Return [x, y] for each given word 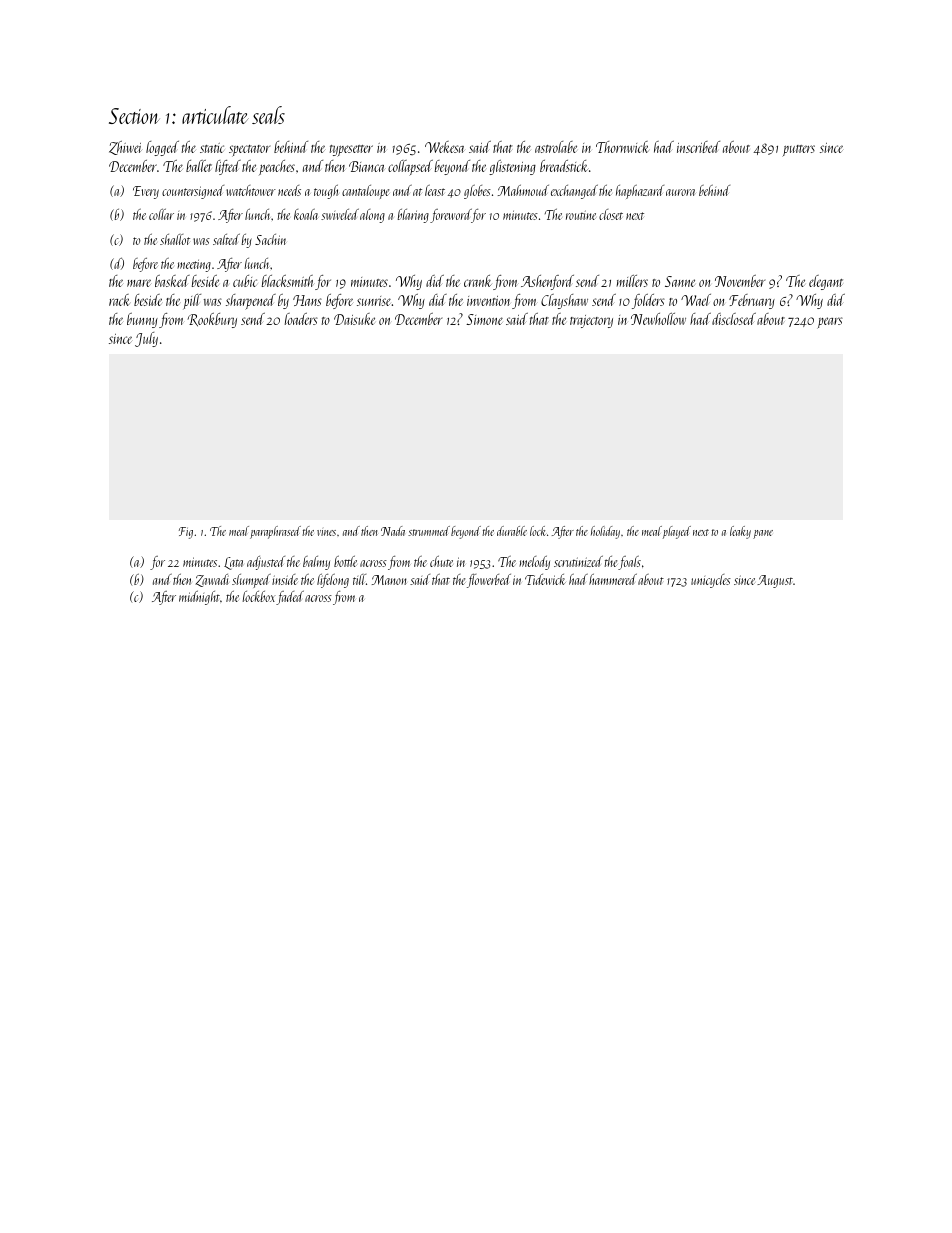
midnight [199, 598]
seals [268, 115]
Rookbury [212, 320]
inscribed [698, 147]
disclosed [734, 319]
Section [134, 116]
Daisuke [354, 319]
